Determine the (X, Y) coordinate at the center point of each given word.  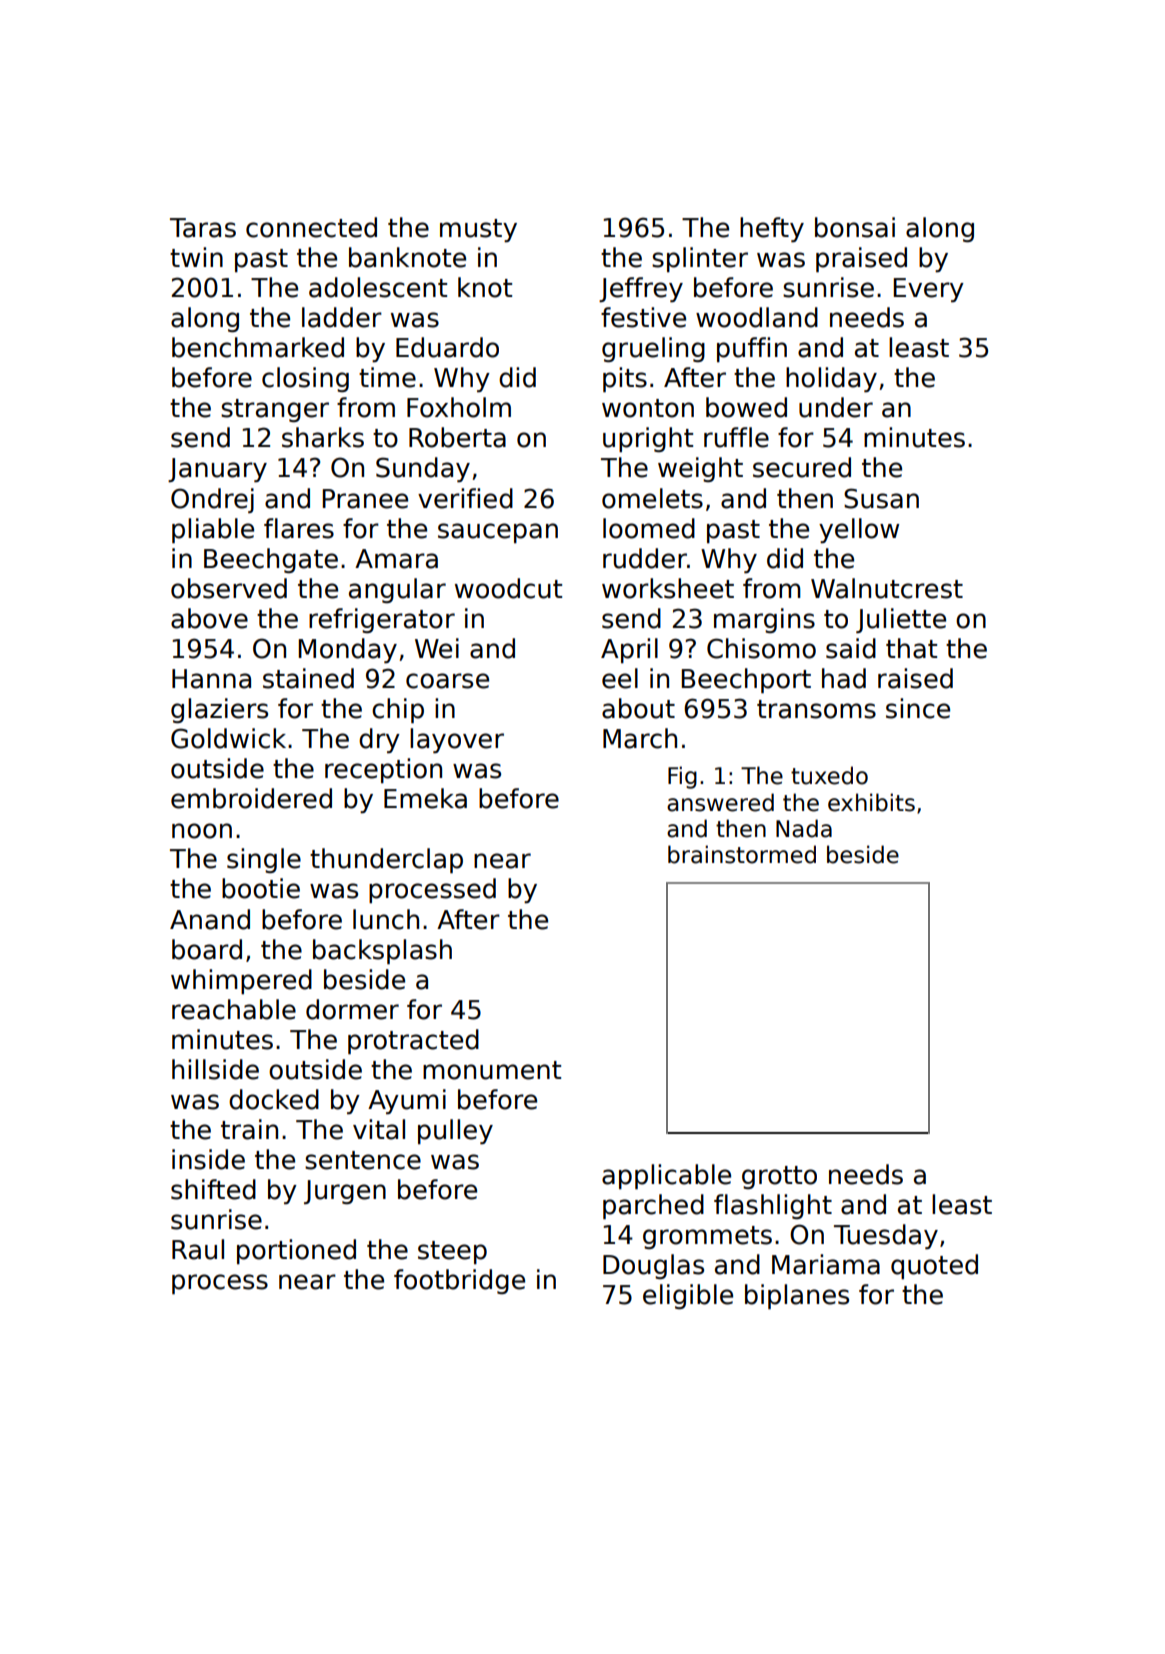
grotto (779, 1177)
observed (229, 588)
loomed (649, 528)
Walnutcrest (887, 588)
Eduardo (447, 347)
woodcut (508, 588)
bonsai (855, 227)
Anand (210, 919)
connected (311, 227)
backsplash (382, 952)
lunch (386, 919)
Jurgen (345, 1192)
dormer (352, 1009)
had (844, 678)
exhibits (871, 802)
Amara (396, 559)
